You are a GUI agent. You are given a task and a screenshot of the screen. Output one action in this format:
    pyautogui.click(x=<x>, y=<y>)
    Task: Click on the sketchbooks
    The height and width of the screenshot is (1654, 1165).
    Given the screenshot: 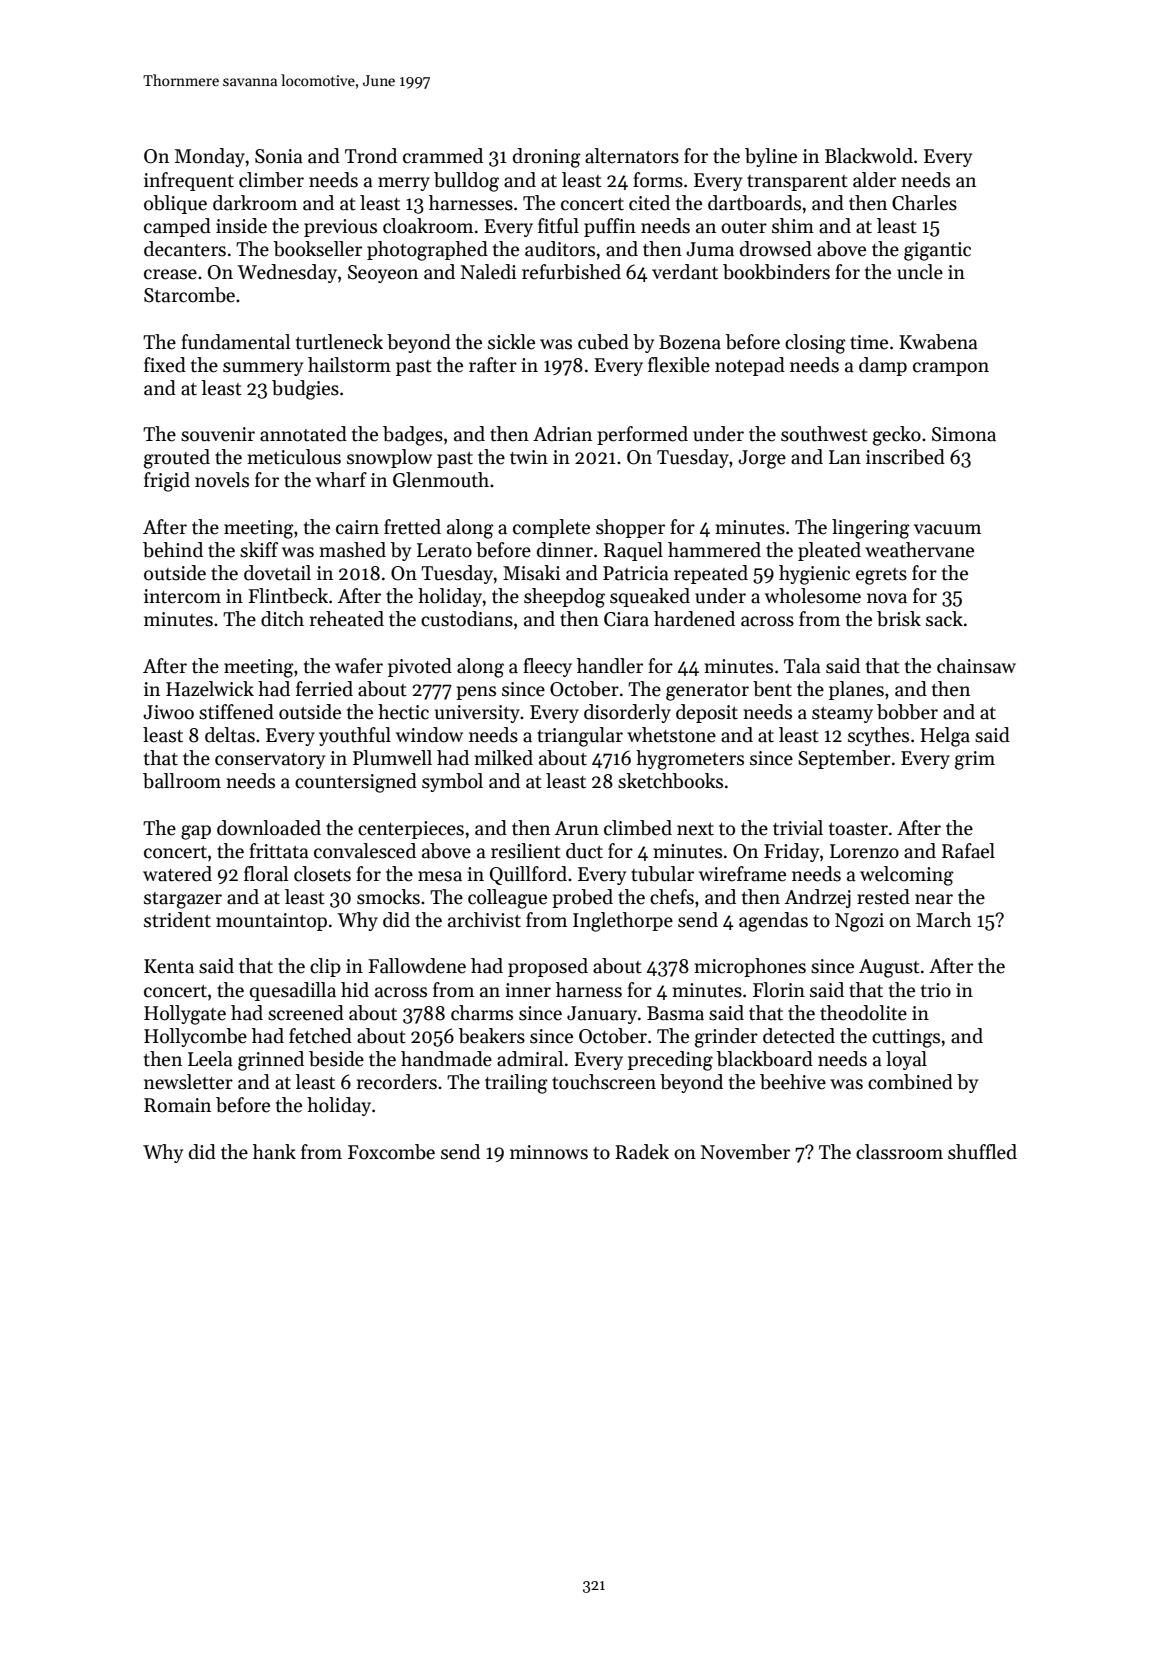 What is the action you would take?
    pyautogui.click(x=670, y=781)
